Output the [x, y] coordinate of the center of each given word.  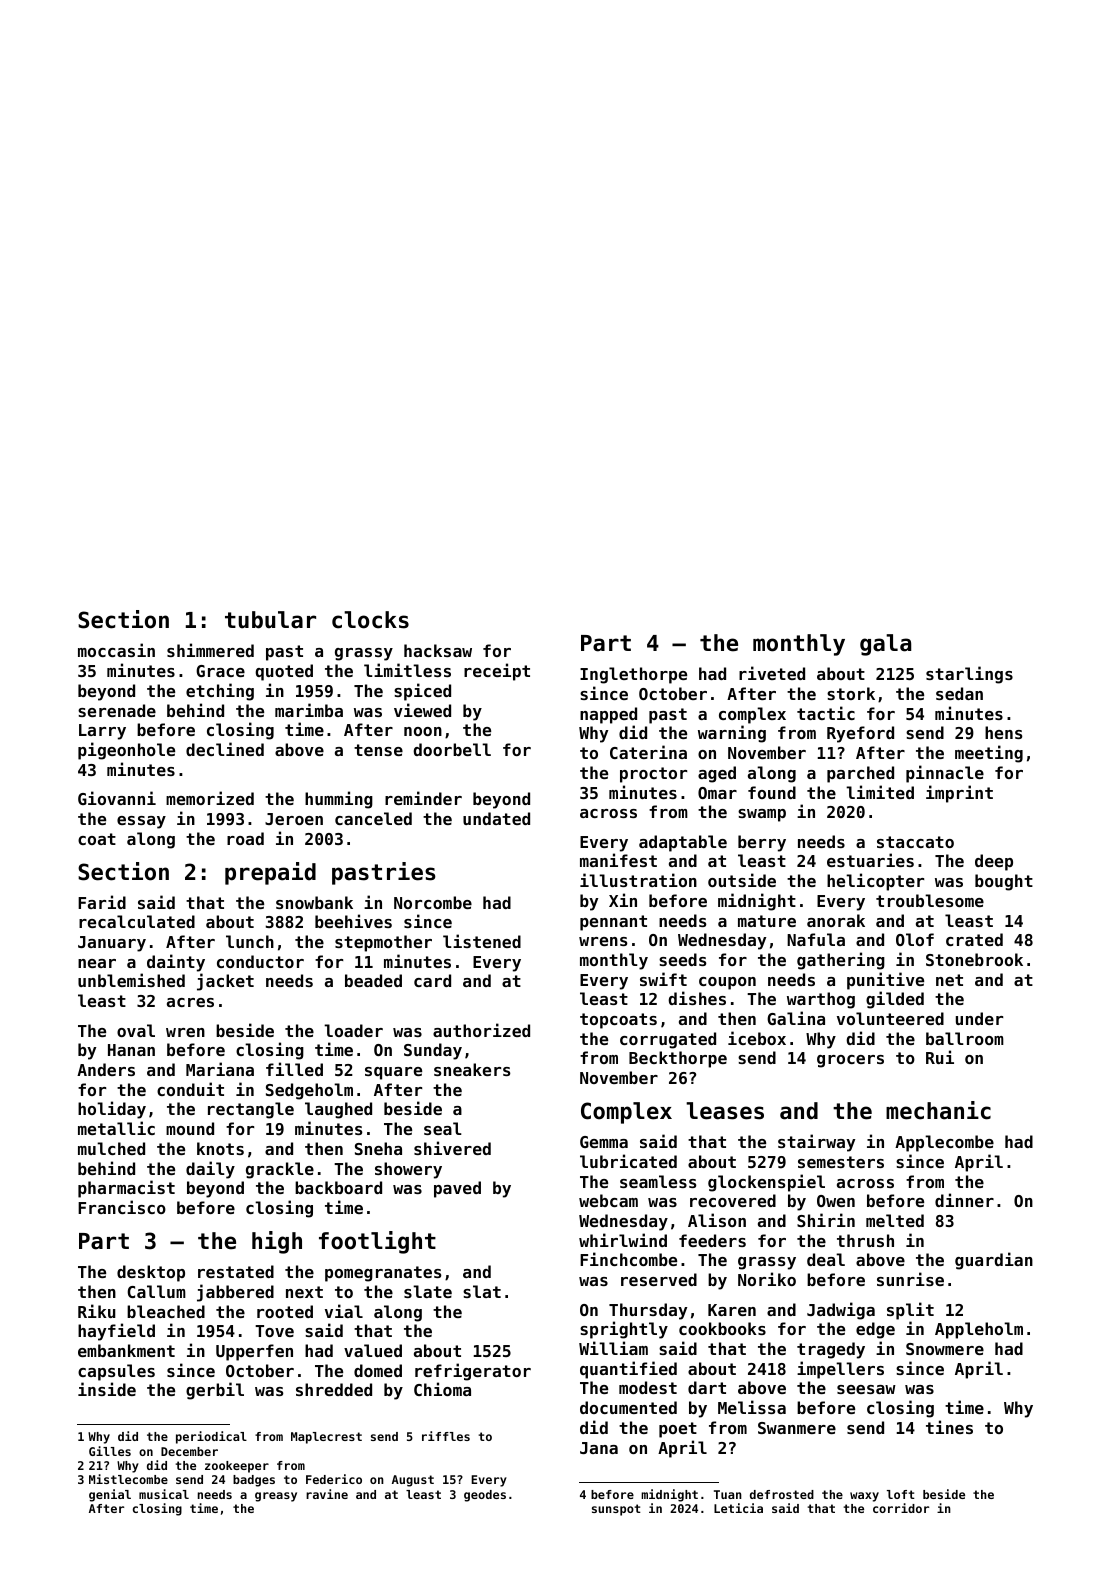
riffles [446, 1436]
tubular [270, 620]
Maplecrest [326, 1438]
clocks [370, 620]
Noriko [767, 1279]
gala [885, 645]
